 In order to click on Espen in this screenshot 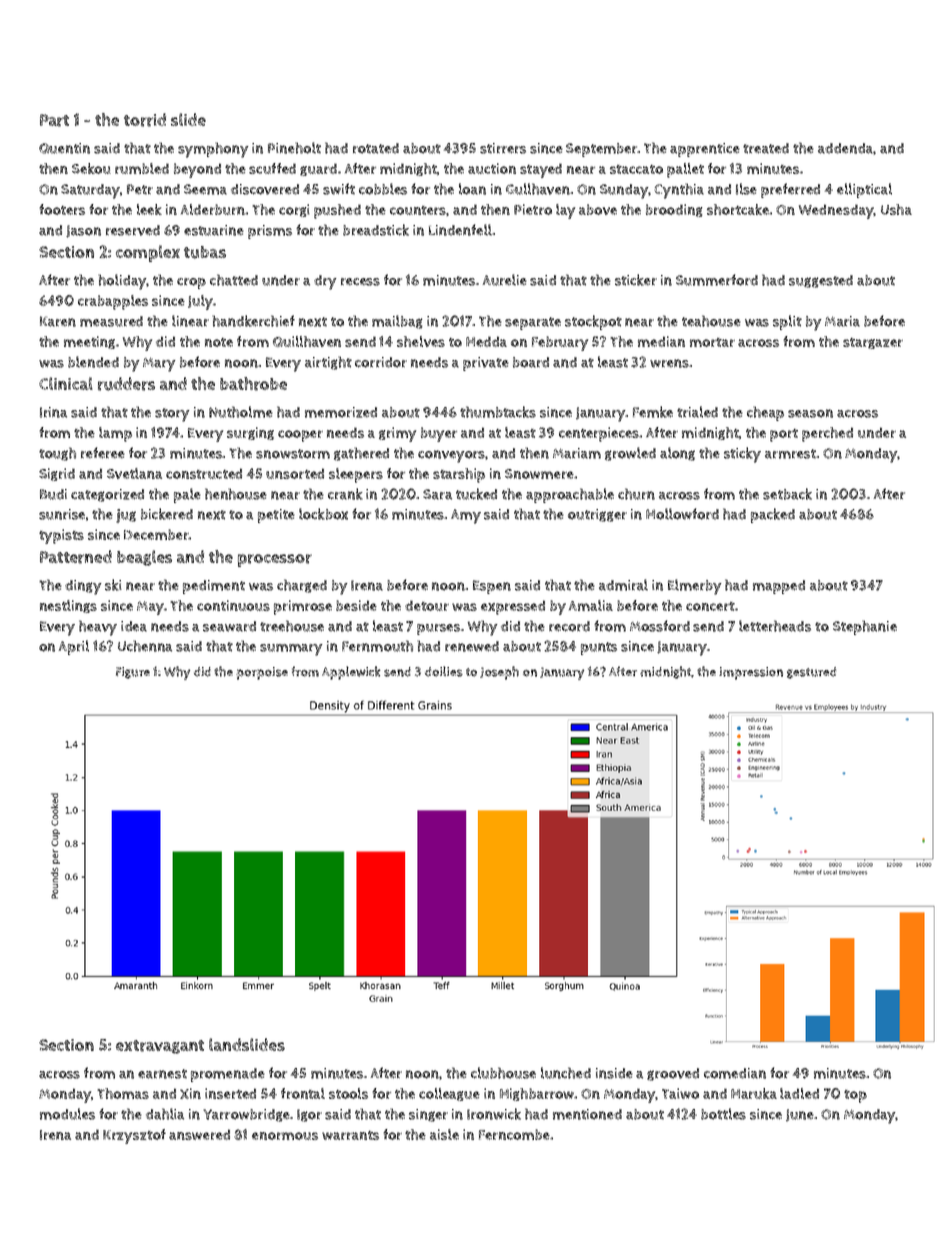, I will do `click(492, 587)`.
